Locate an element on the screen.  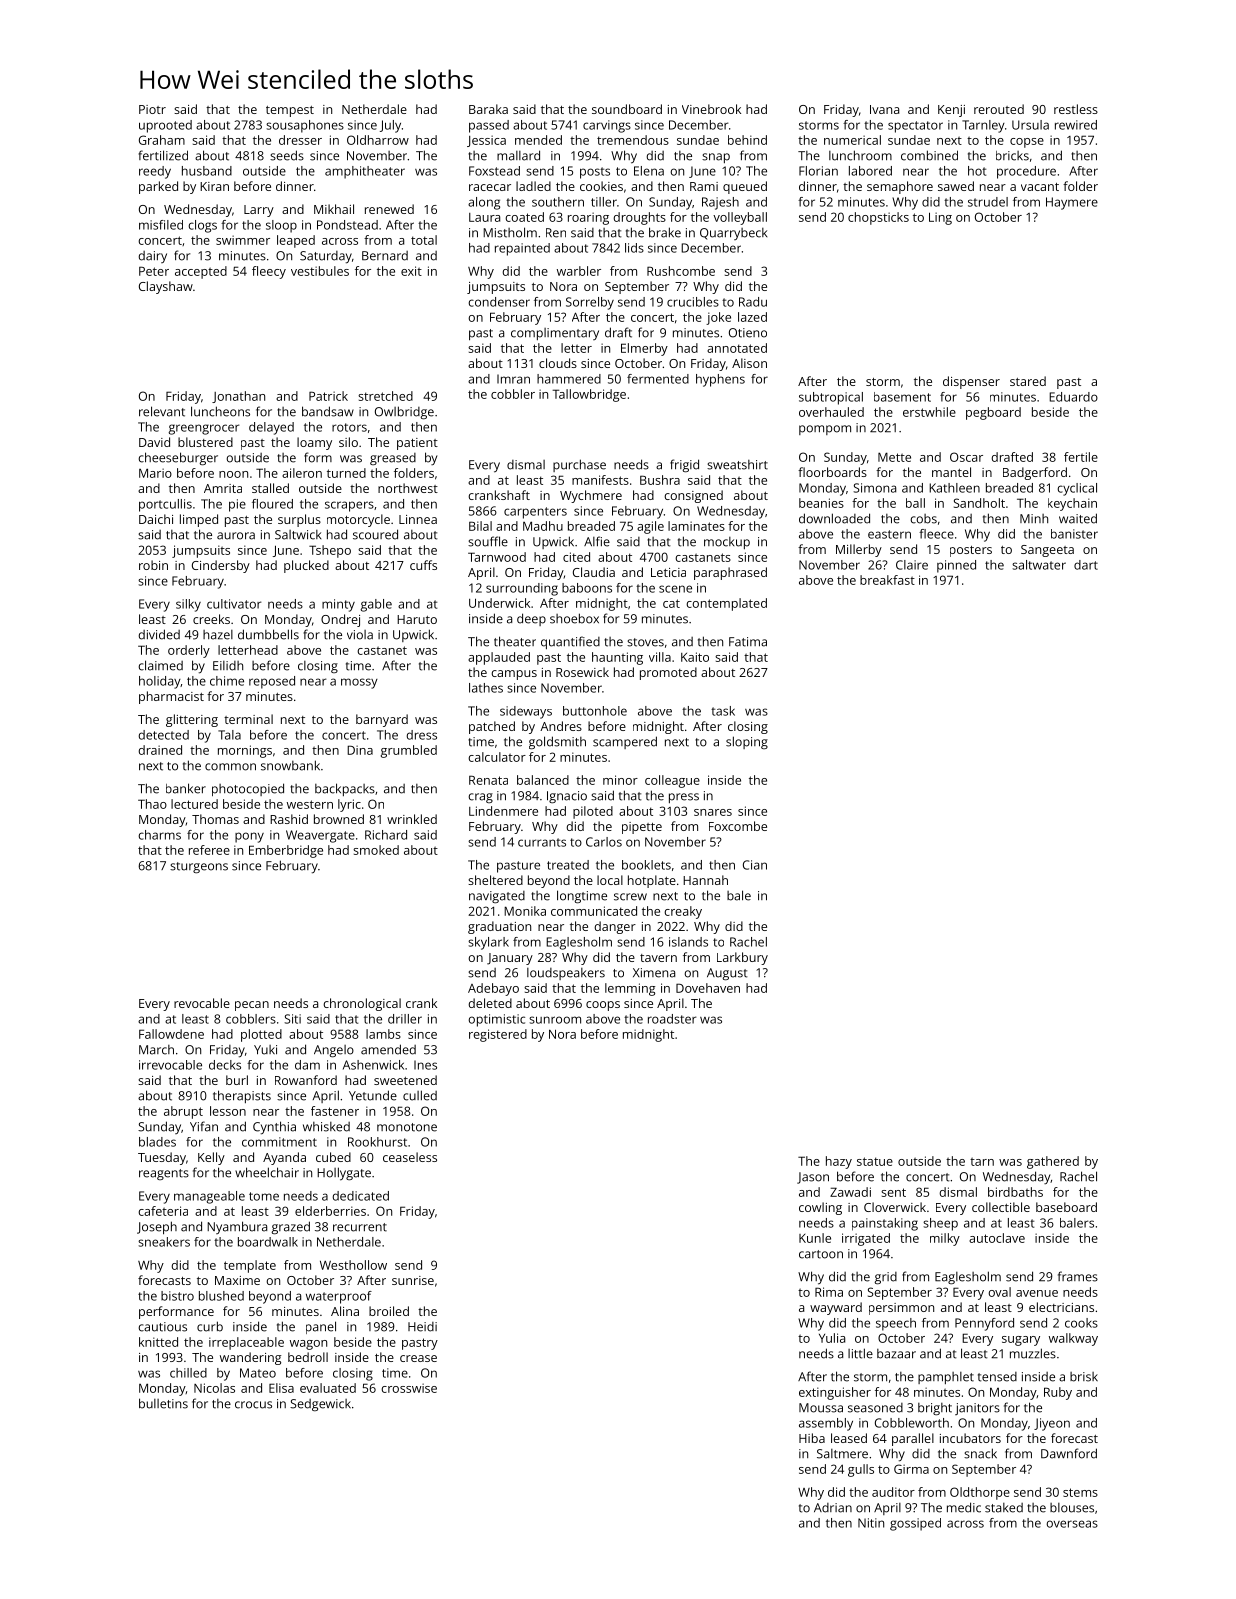
carpenters is located at coordinates (535, 513).
